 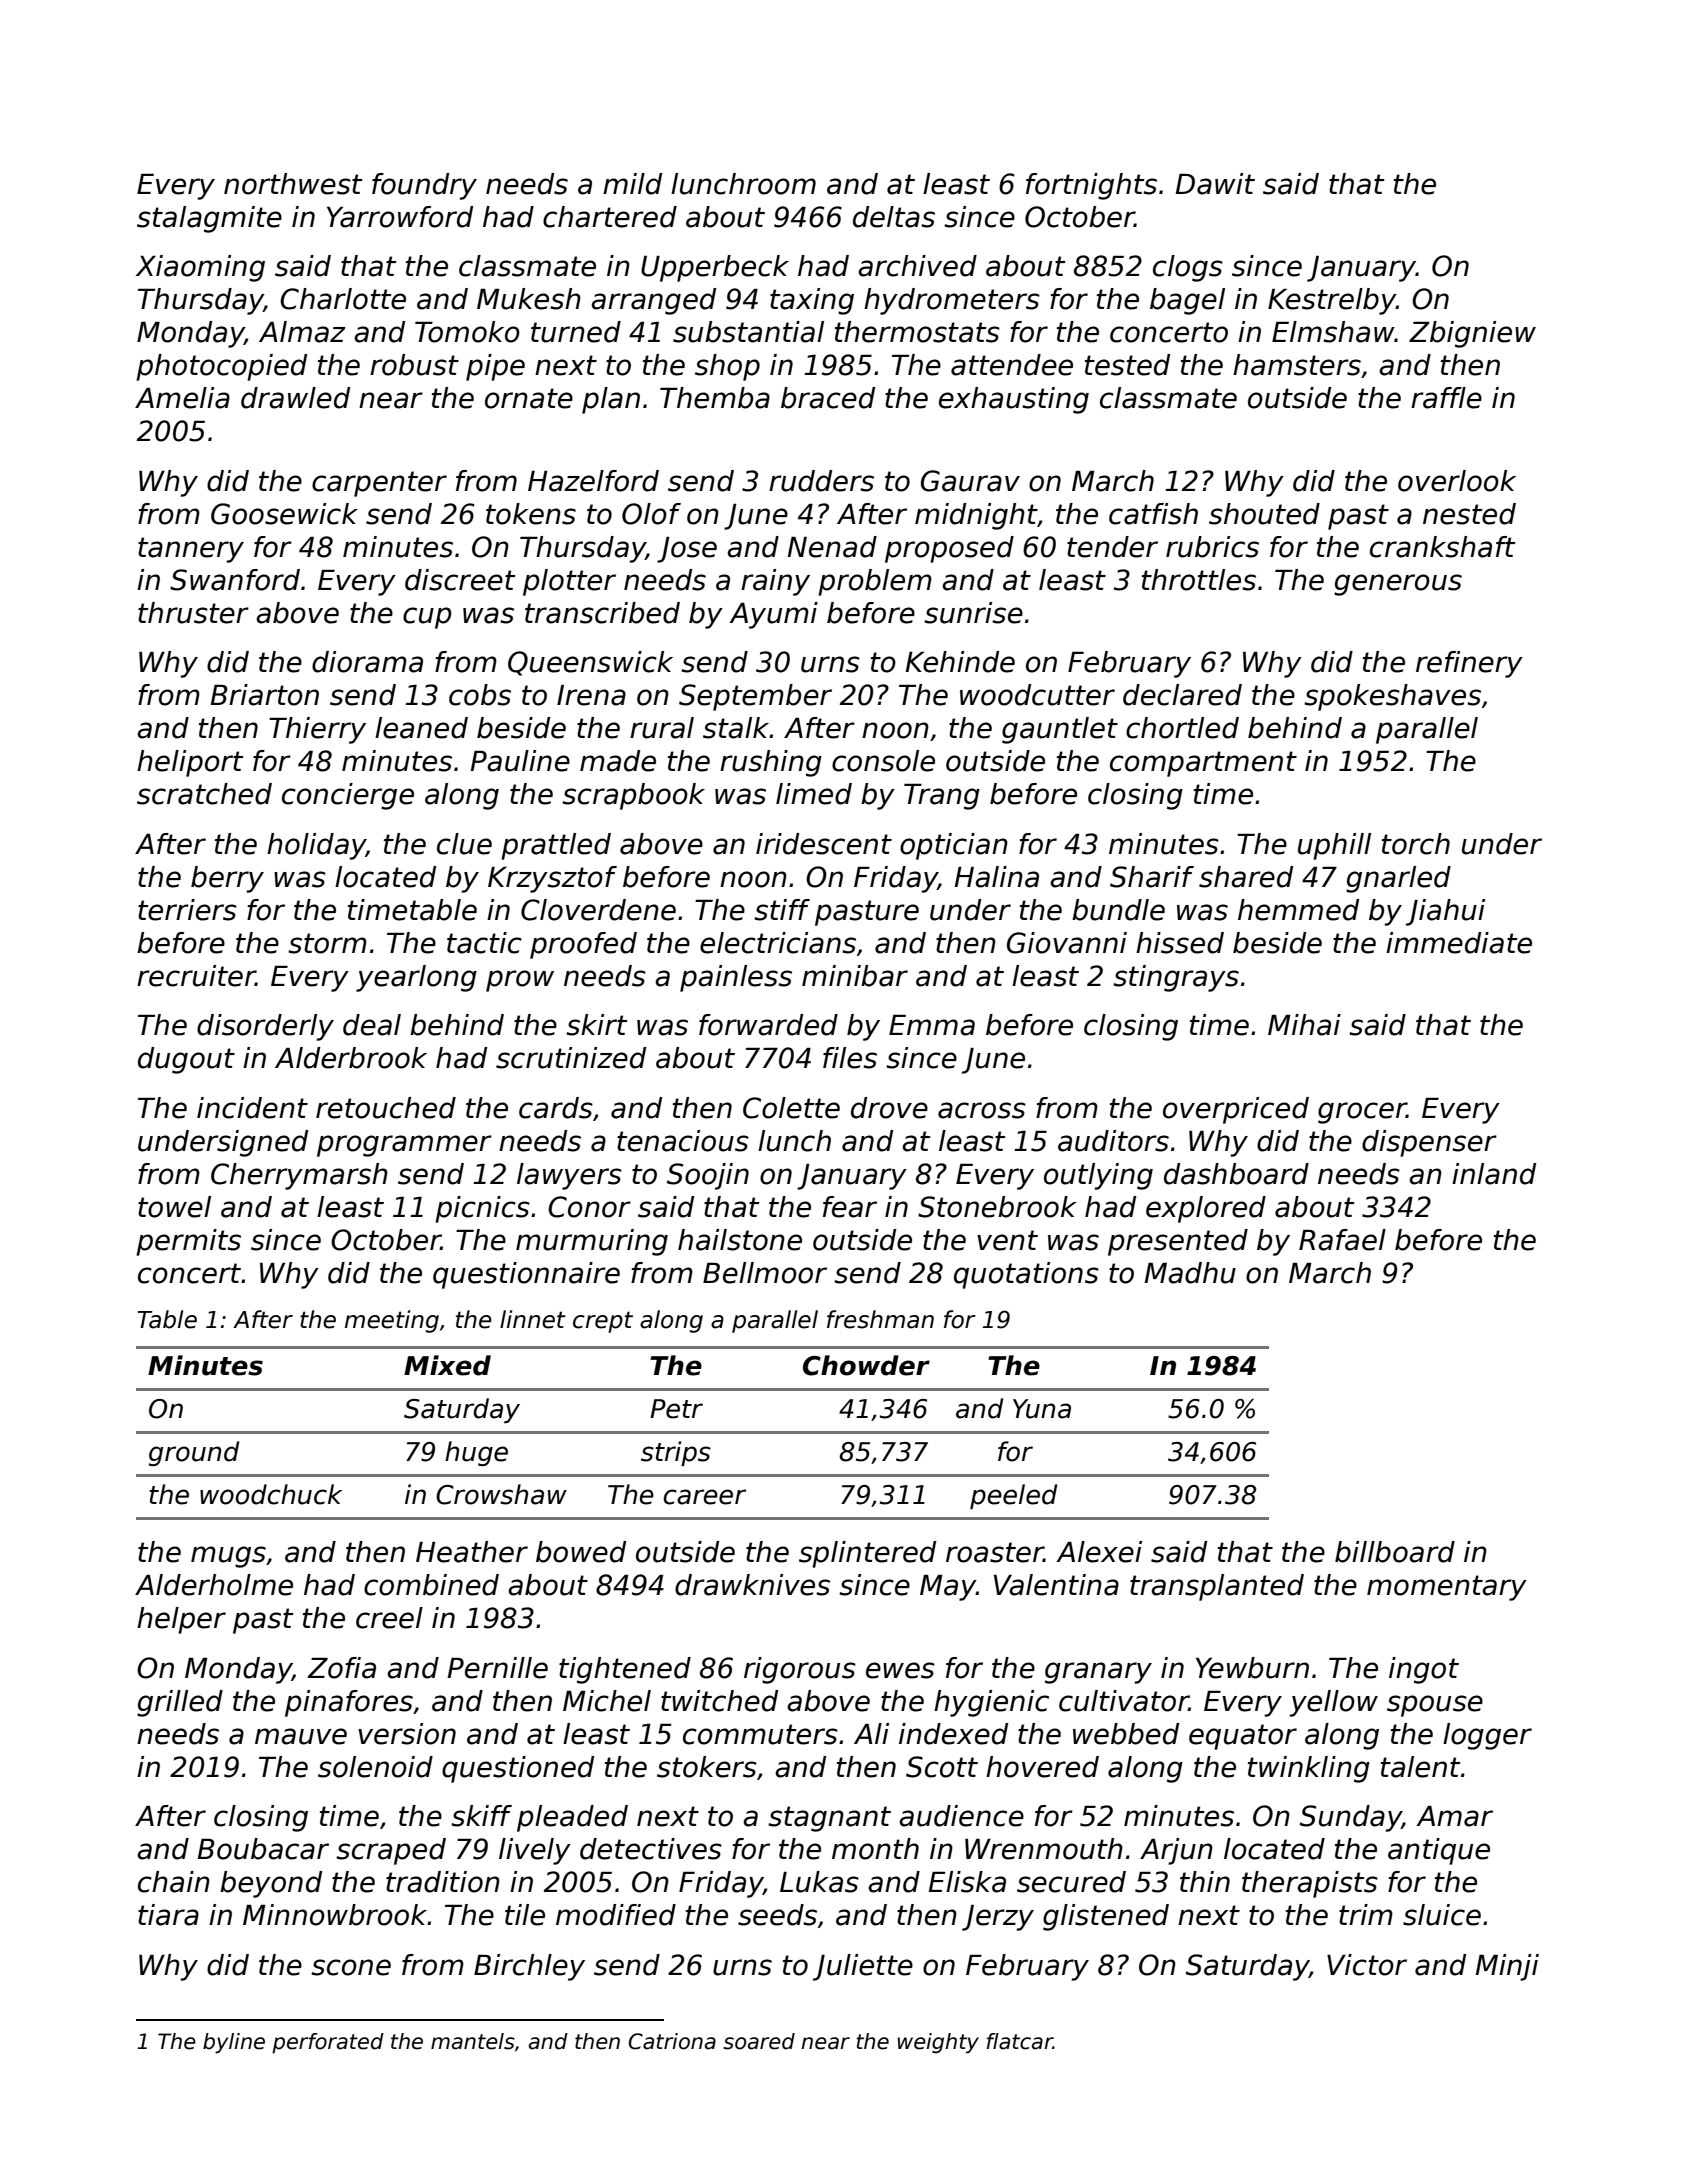 I want to click on foundry, so click(x=424, y=186).
